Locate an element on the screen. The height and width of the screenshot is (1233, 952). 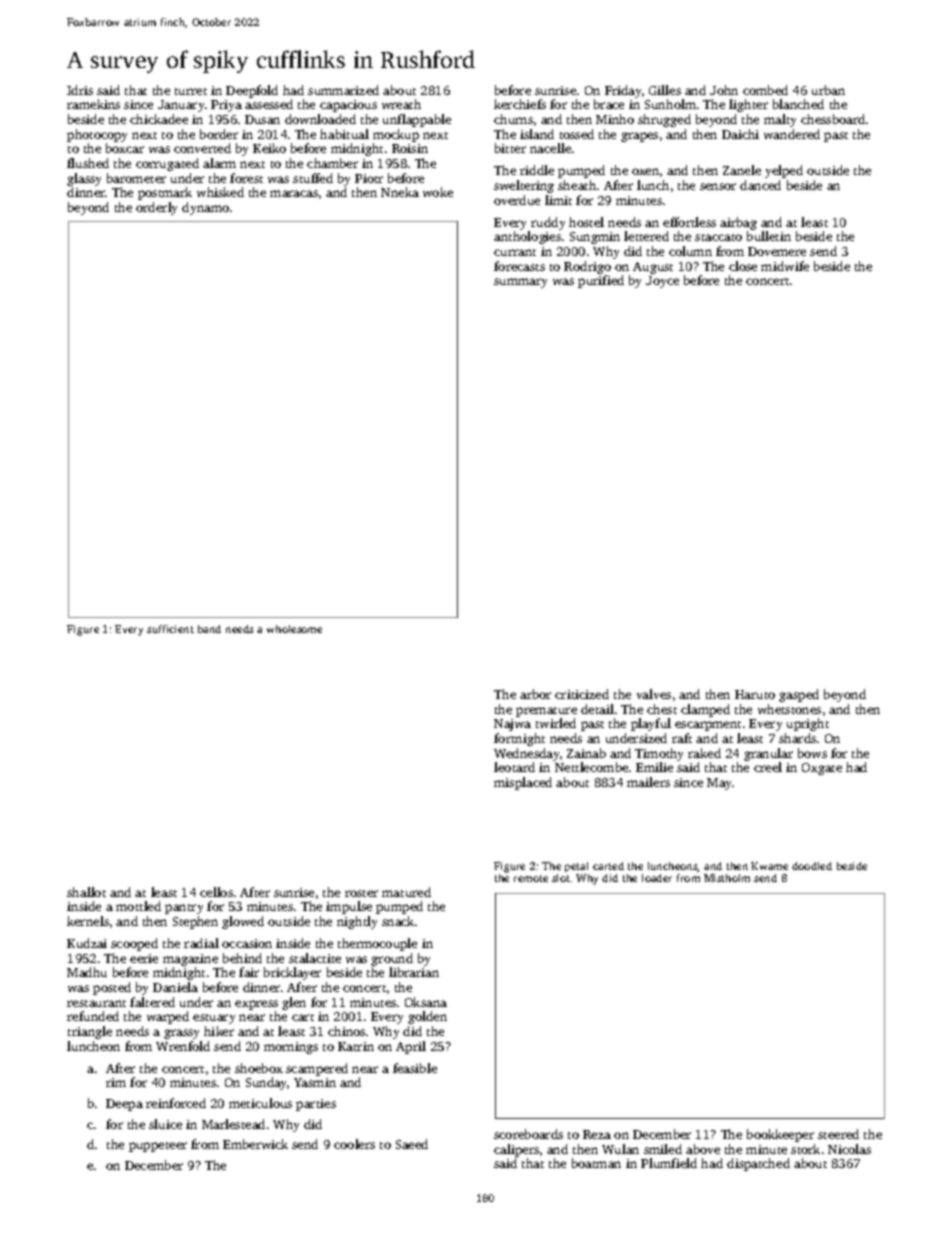
forecasts is located at coordinates (519, 266).
